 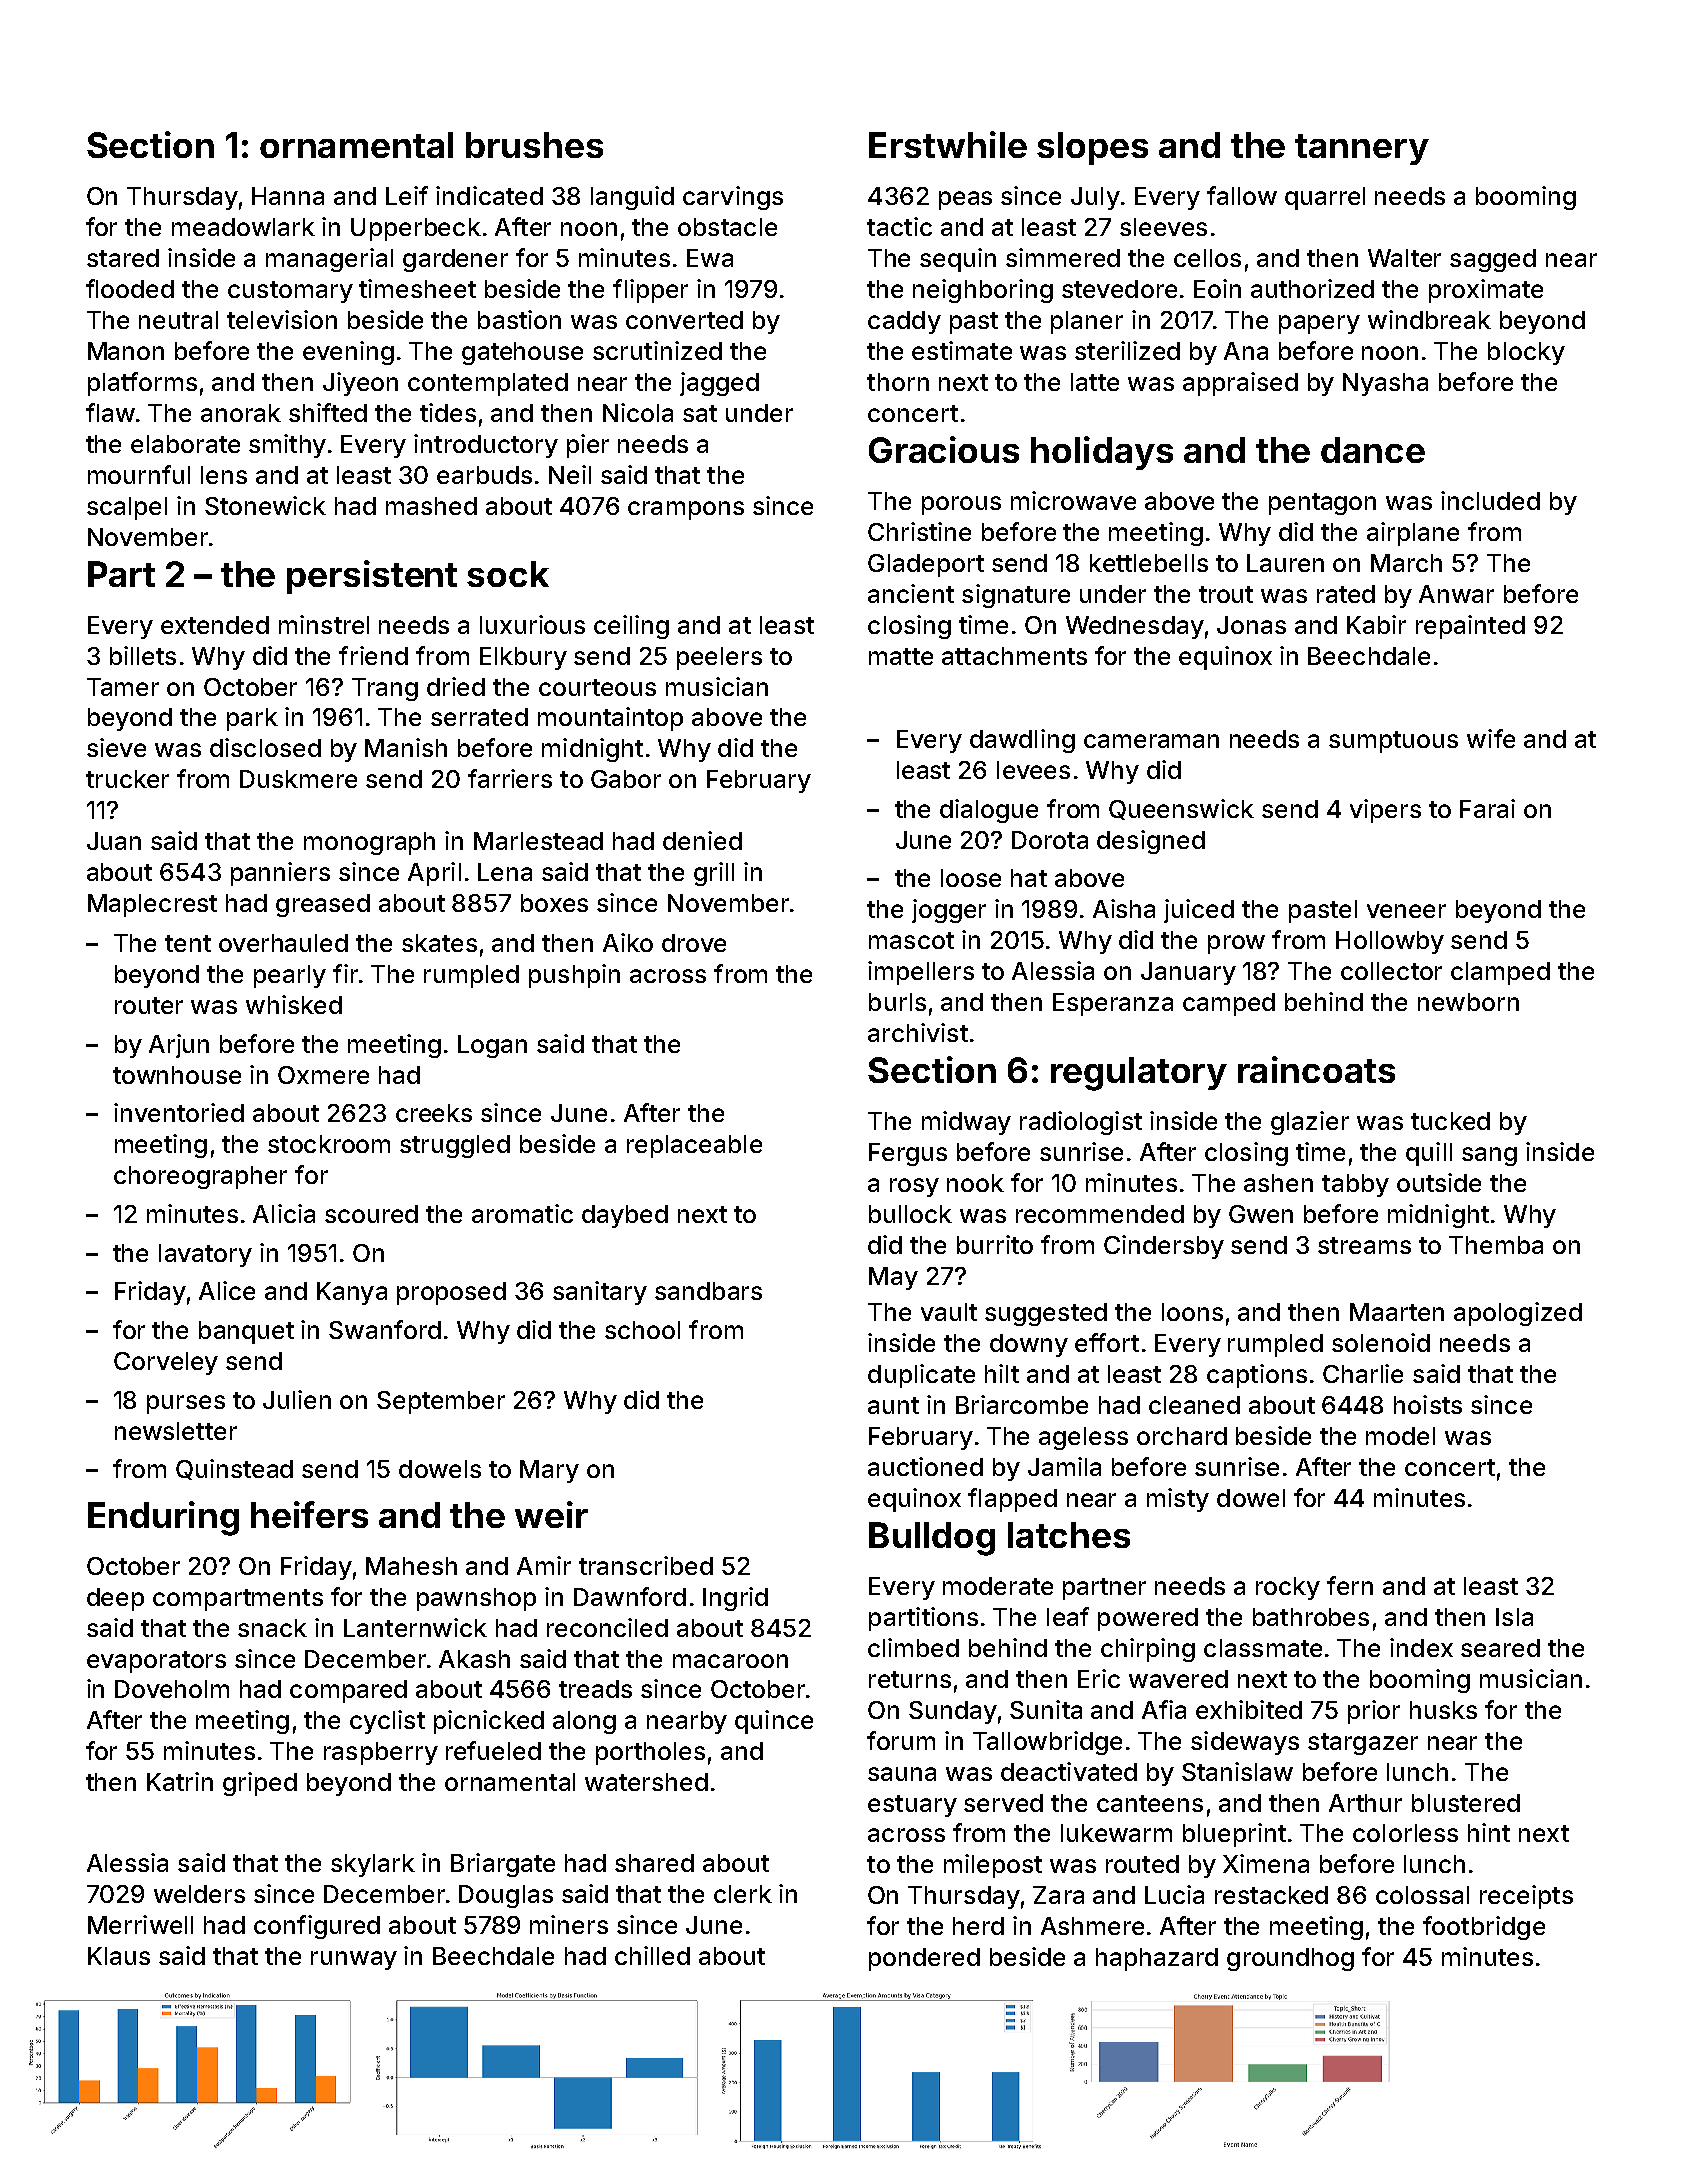 I want to click on seared, so click(x=1500, y=1648).
